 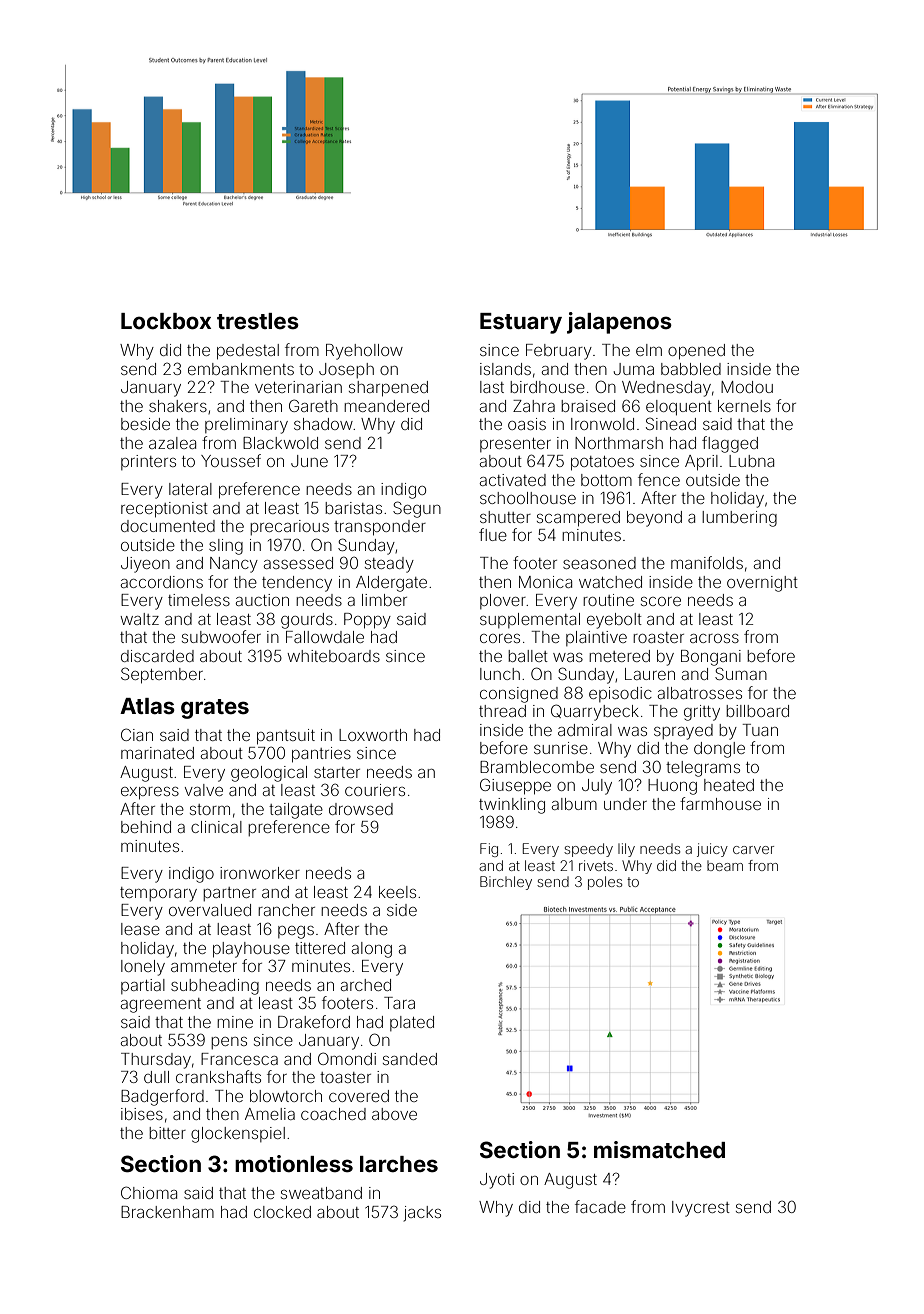 I want to click on Brackenham, so click(x=167, y=1212).
